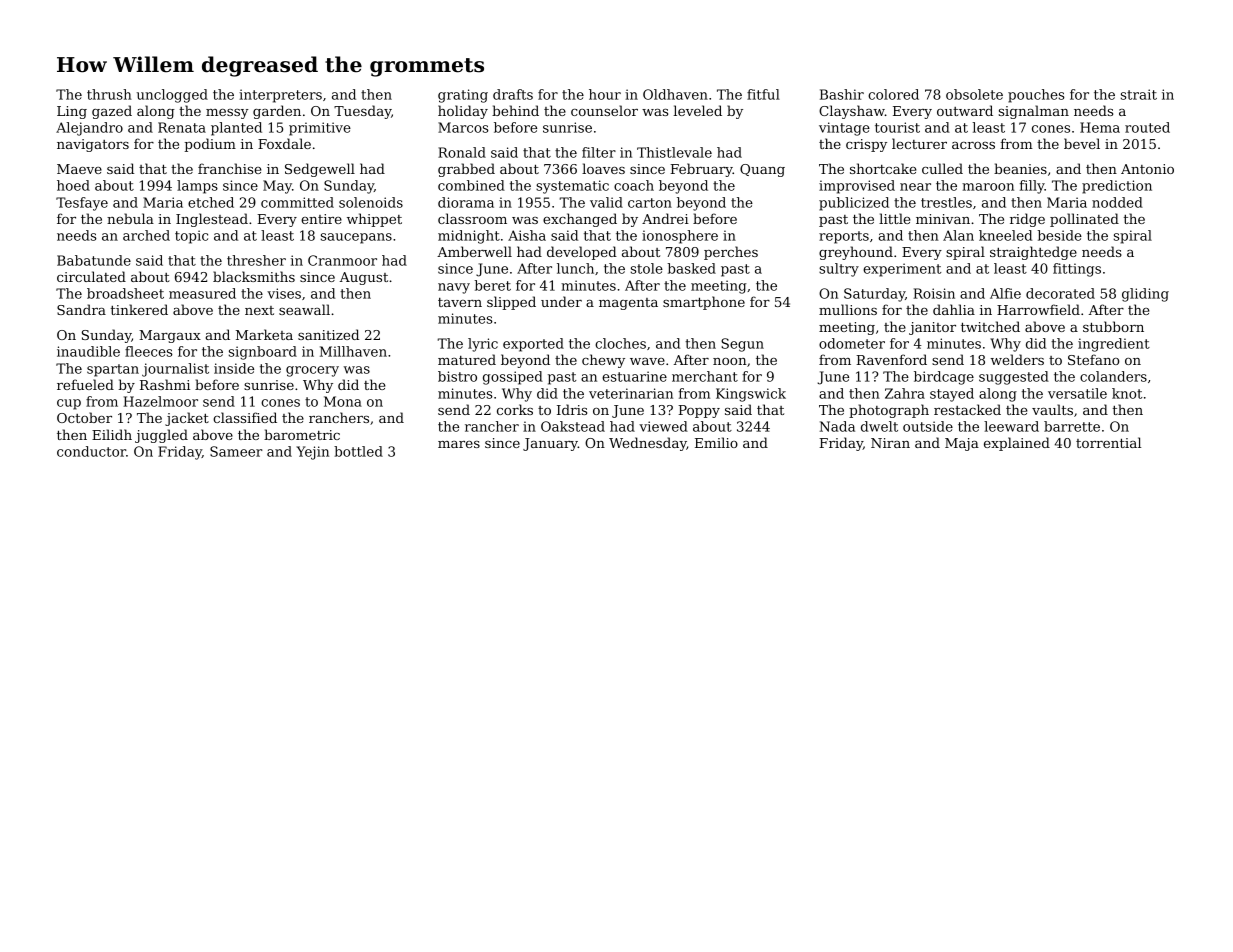  I want to click on obsolete, so click(974, 94).
